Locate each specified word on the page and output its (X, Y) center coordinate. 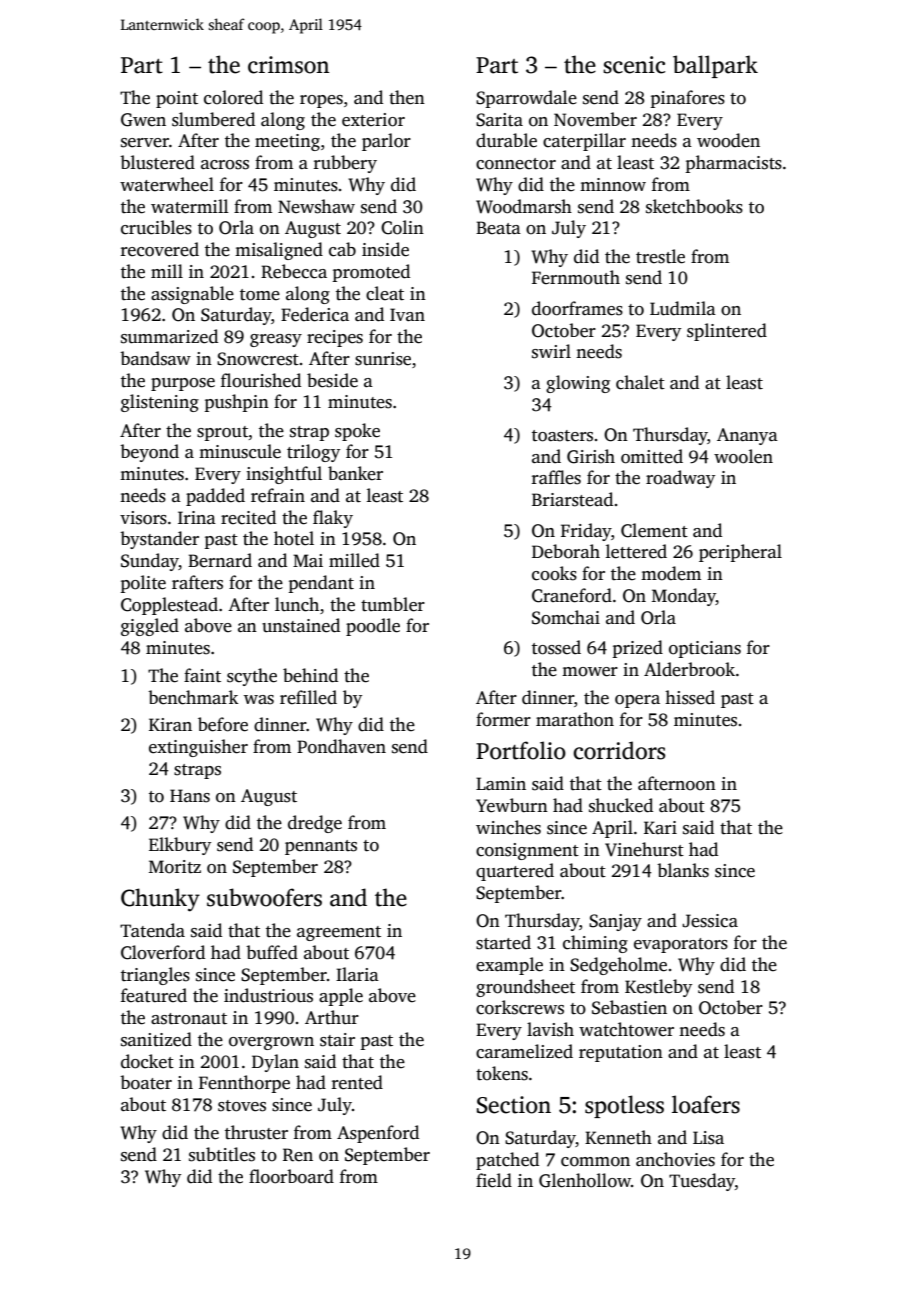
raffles (556, 477)
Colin (402, 227)
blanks (683, 870)
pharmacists (733, 164)
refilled (308, 697)
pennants (321, 847)
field (494, 1180)
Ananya (747, 436)
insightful (284, 475)
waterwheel (167, 184)
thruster (256, 1132)
